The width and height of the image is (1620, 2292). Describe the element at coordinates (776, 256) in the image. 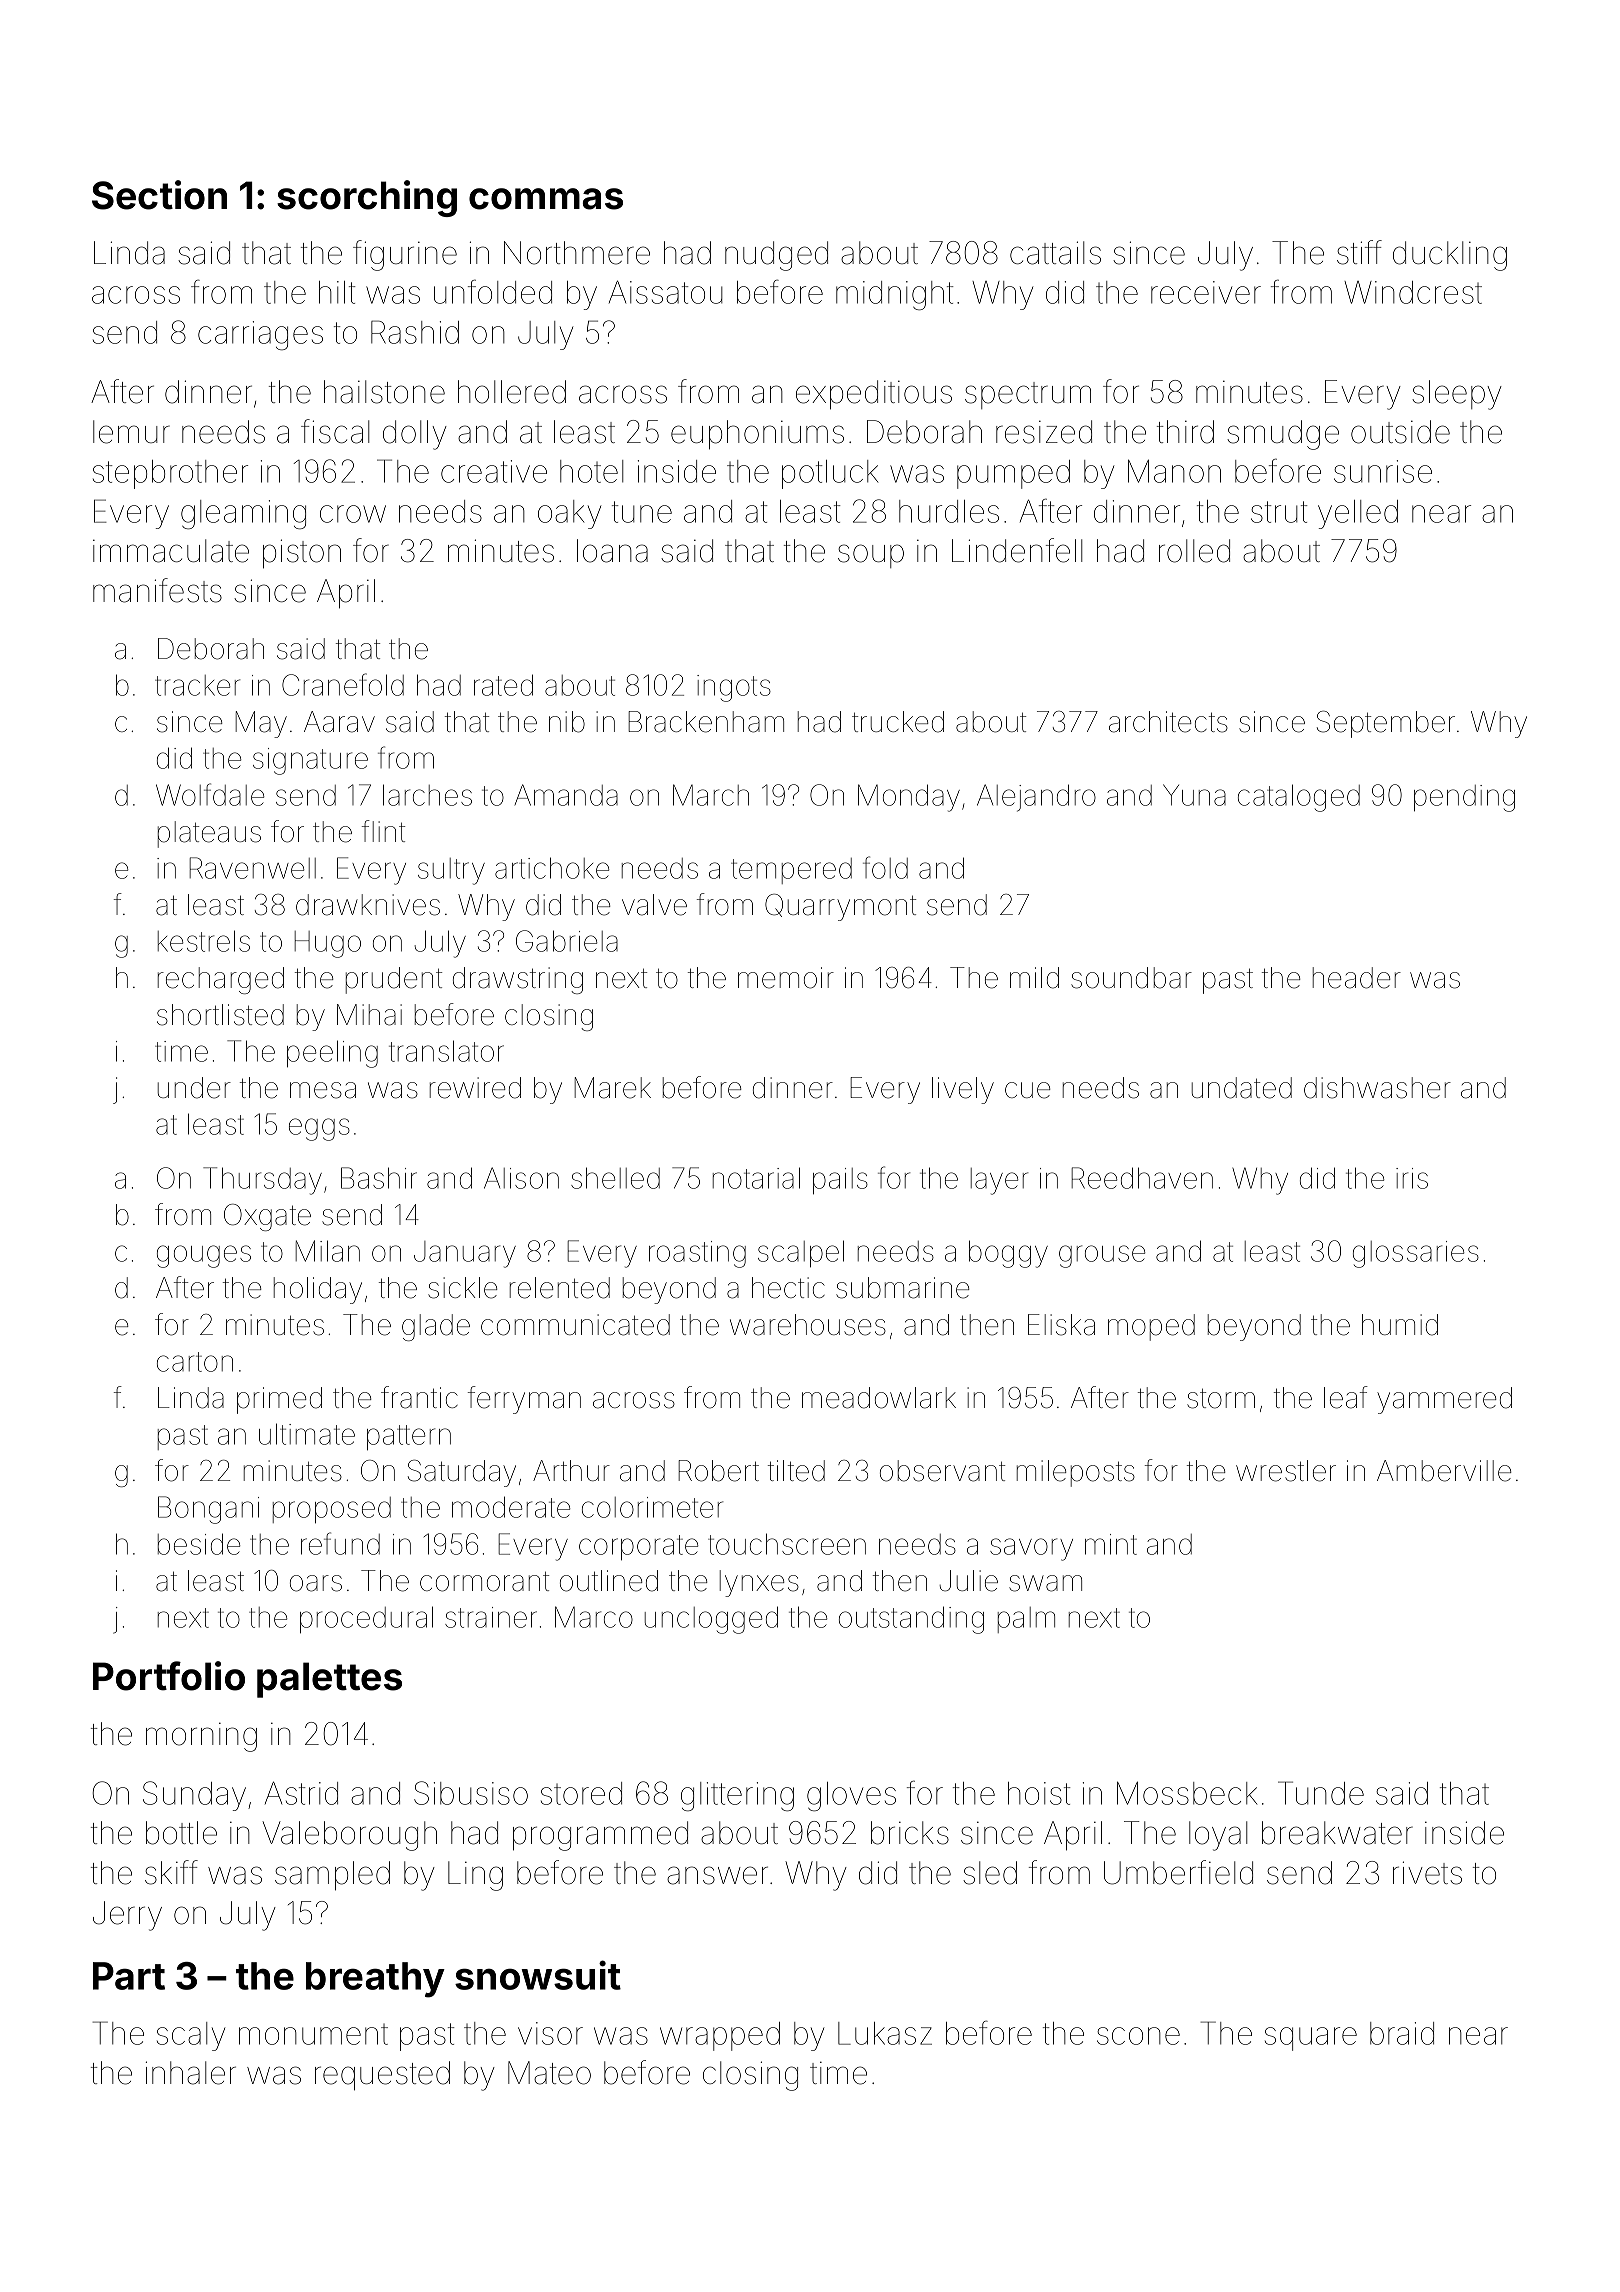

I see `nudged` at that location.
